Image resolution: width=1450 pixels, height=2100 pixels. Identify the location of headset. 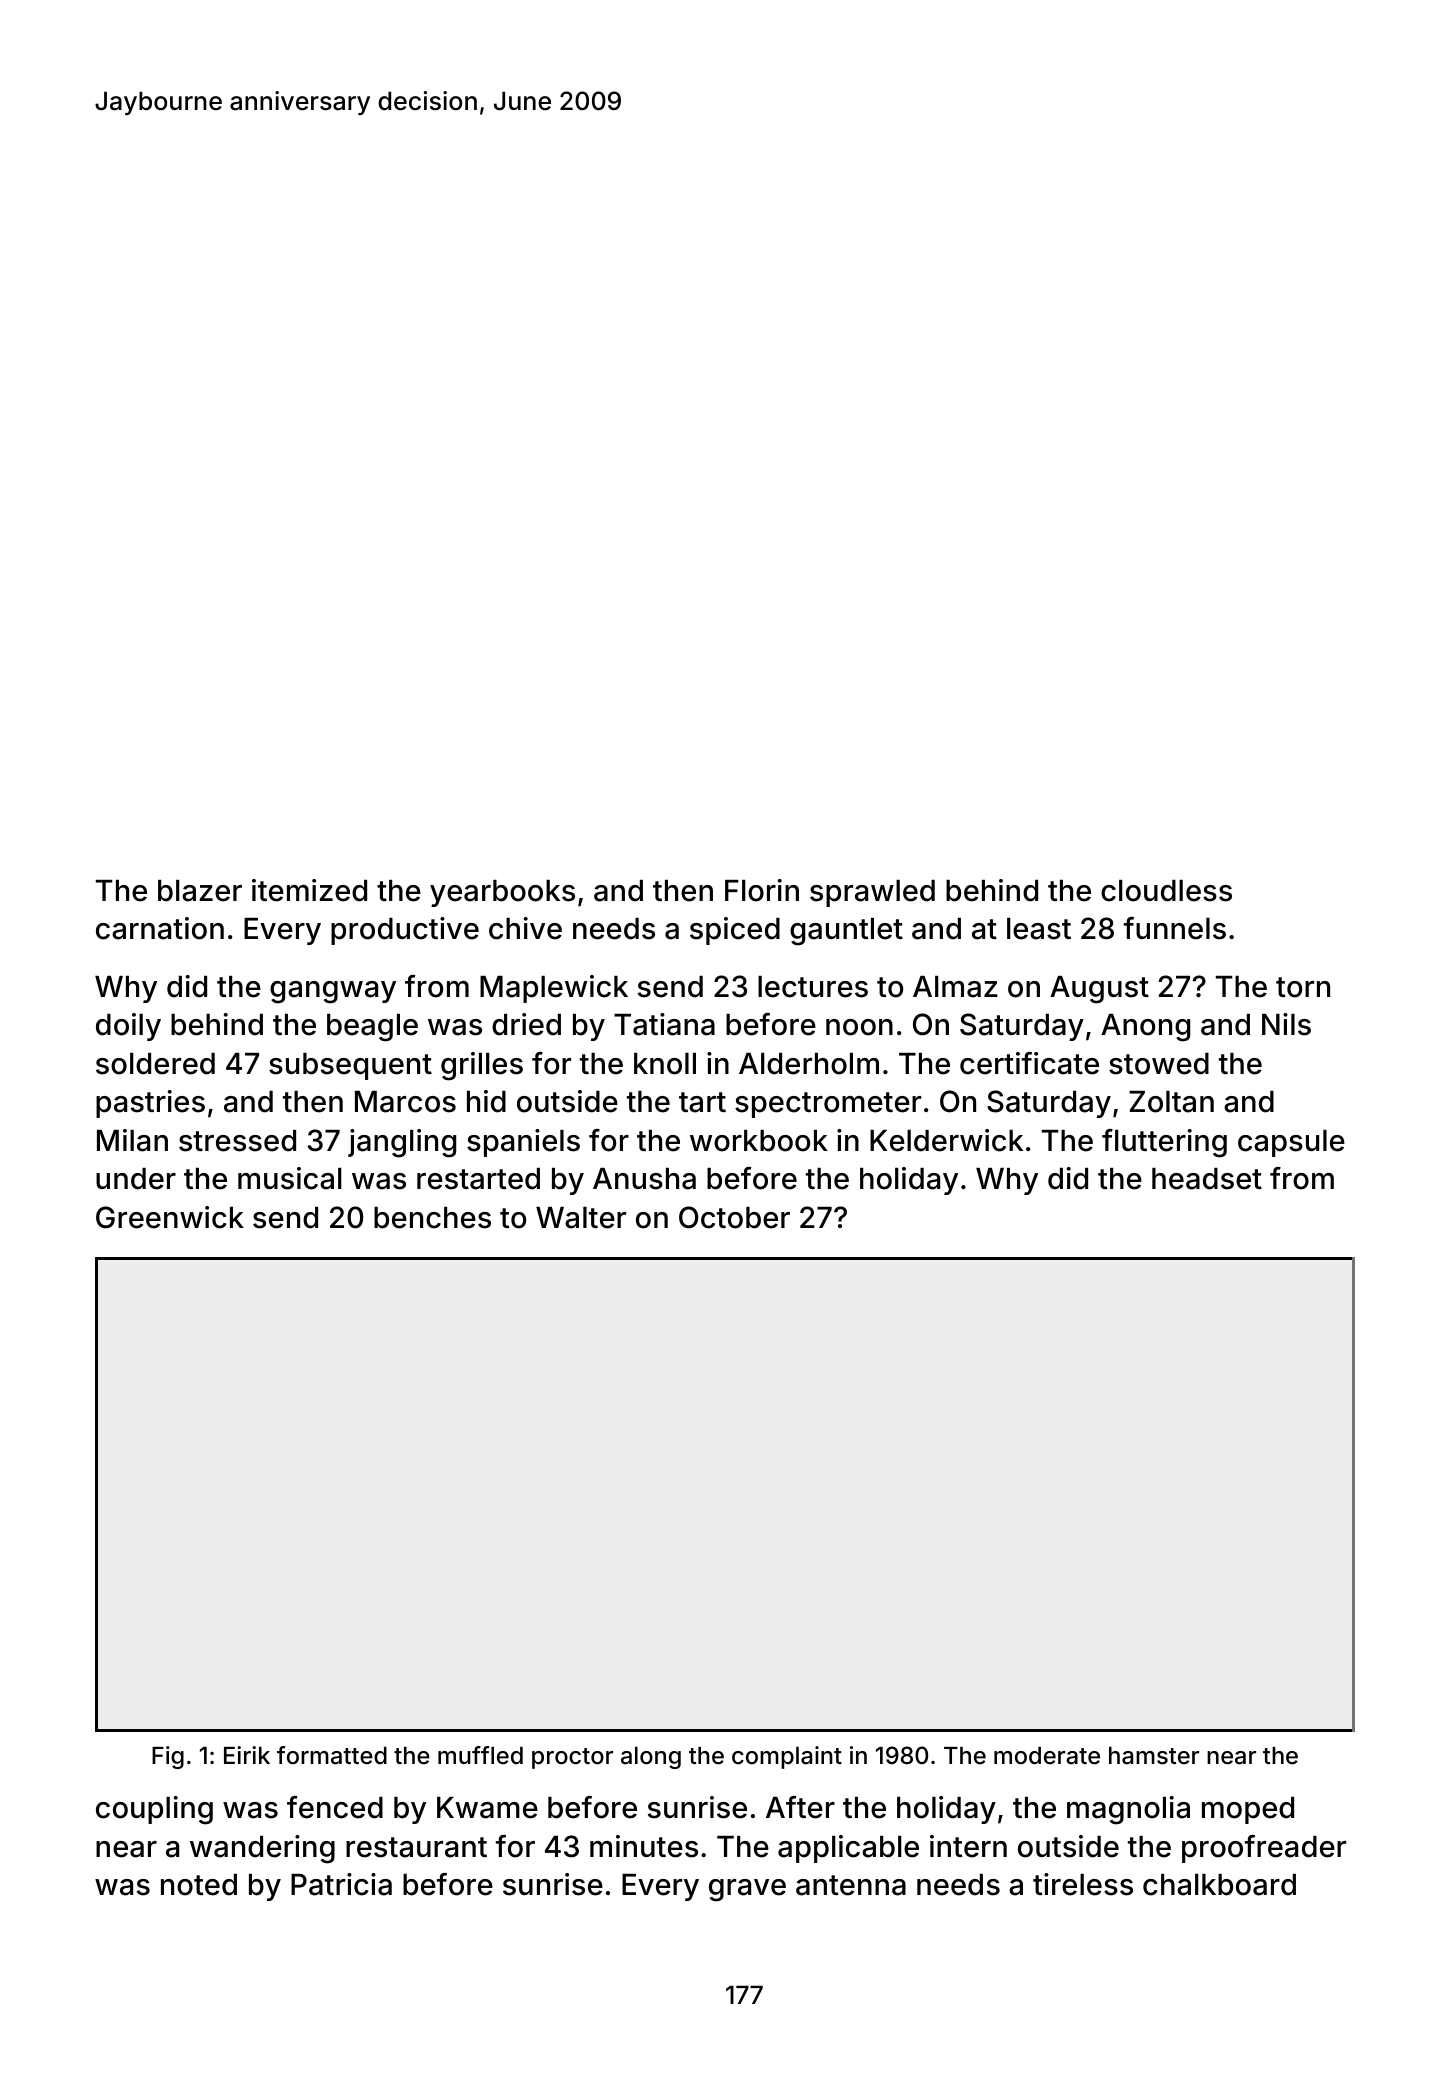
(1207, 1179).
